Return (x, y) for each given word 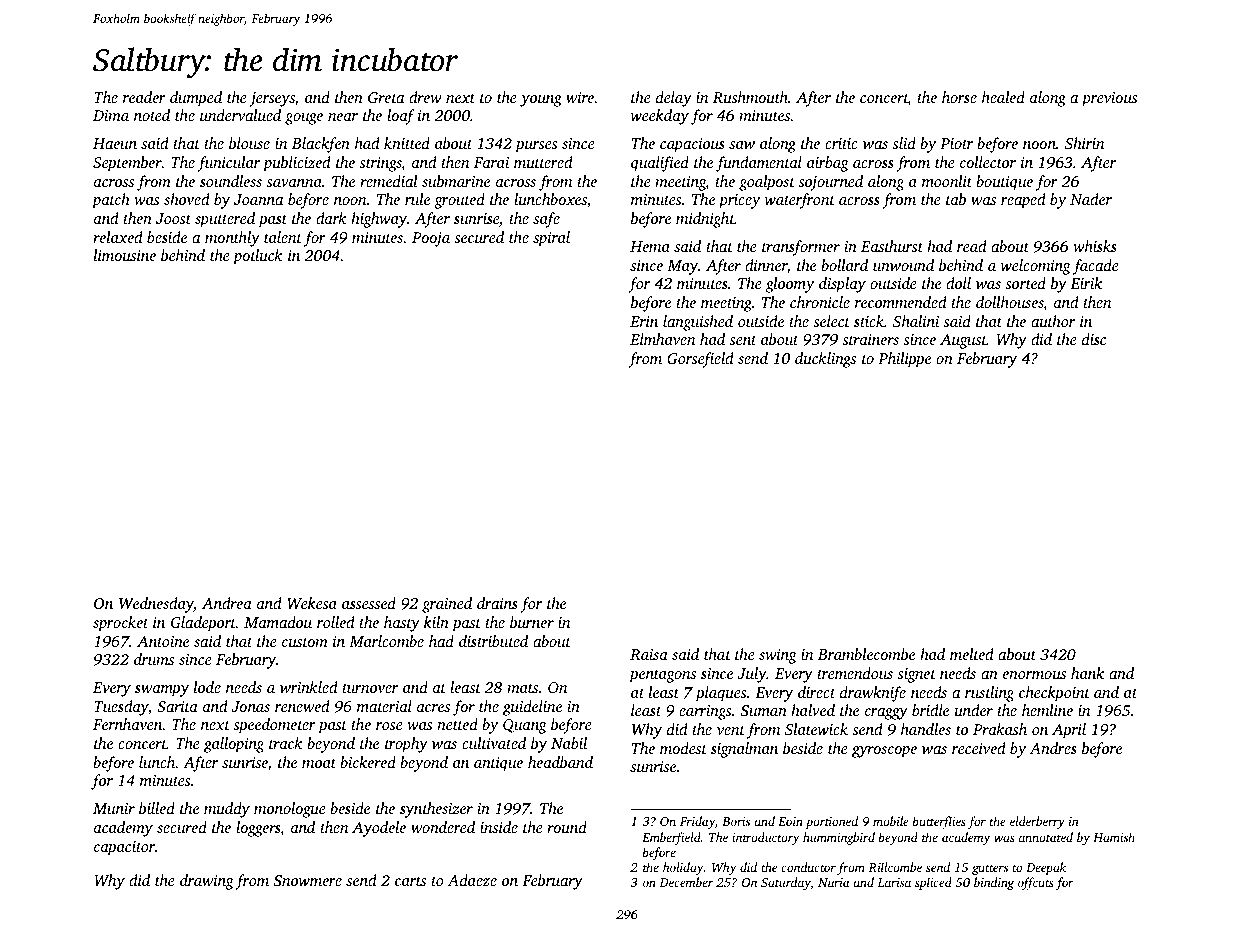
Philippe (904, 360)
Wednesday (156, 605)
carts (410, 881)
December (686, 882)
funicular (228, 164)
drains (497, 603)
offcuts (1036, 883)
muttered (543, 162)
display (842, 285)
